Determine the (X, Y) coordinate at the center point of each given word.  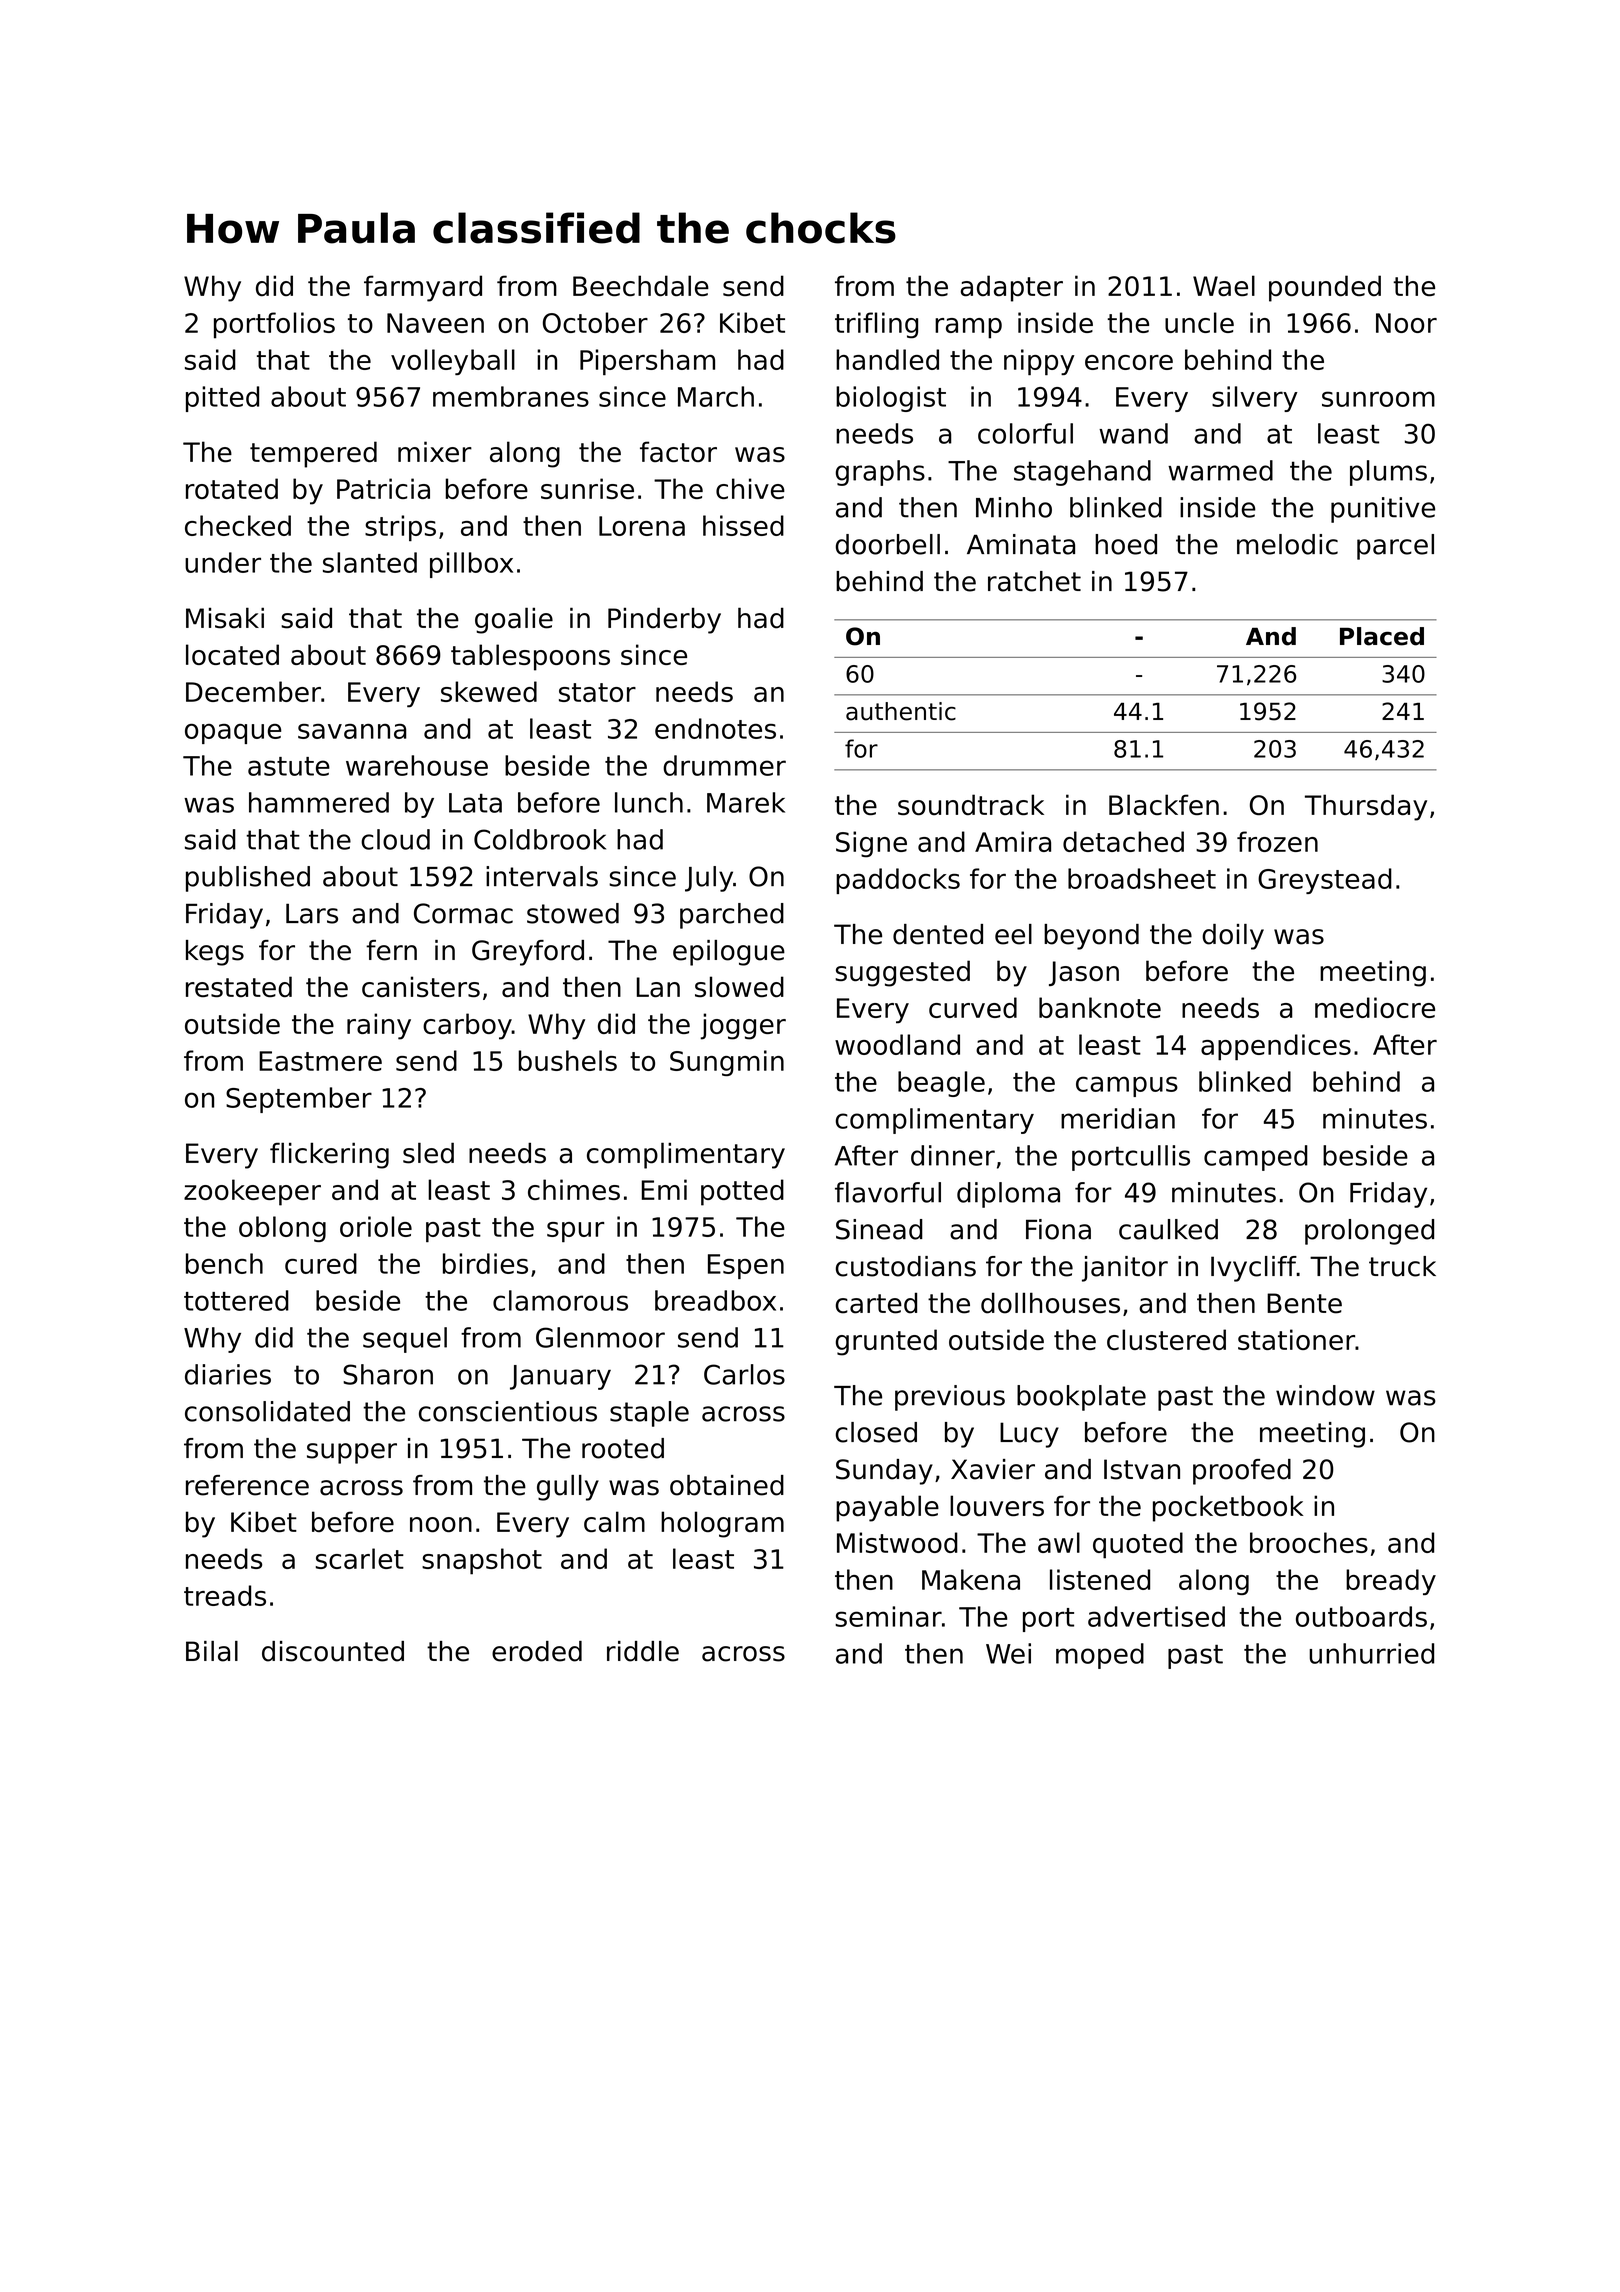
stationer (1296, 1339)
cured (321, 1263)
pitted (222, 399)
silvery (1255, 399)
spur (576, 1232)
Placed (1382, 636)
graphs (880, 473)
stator (597, 692)
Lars (312, 913)
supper (352, 1453)
